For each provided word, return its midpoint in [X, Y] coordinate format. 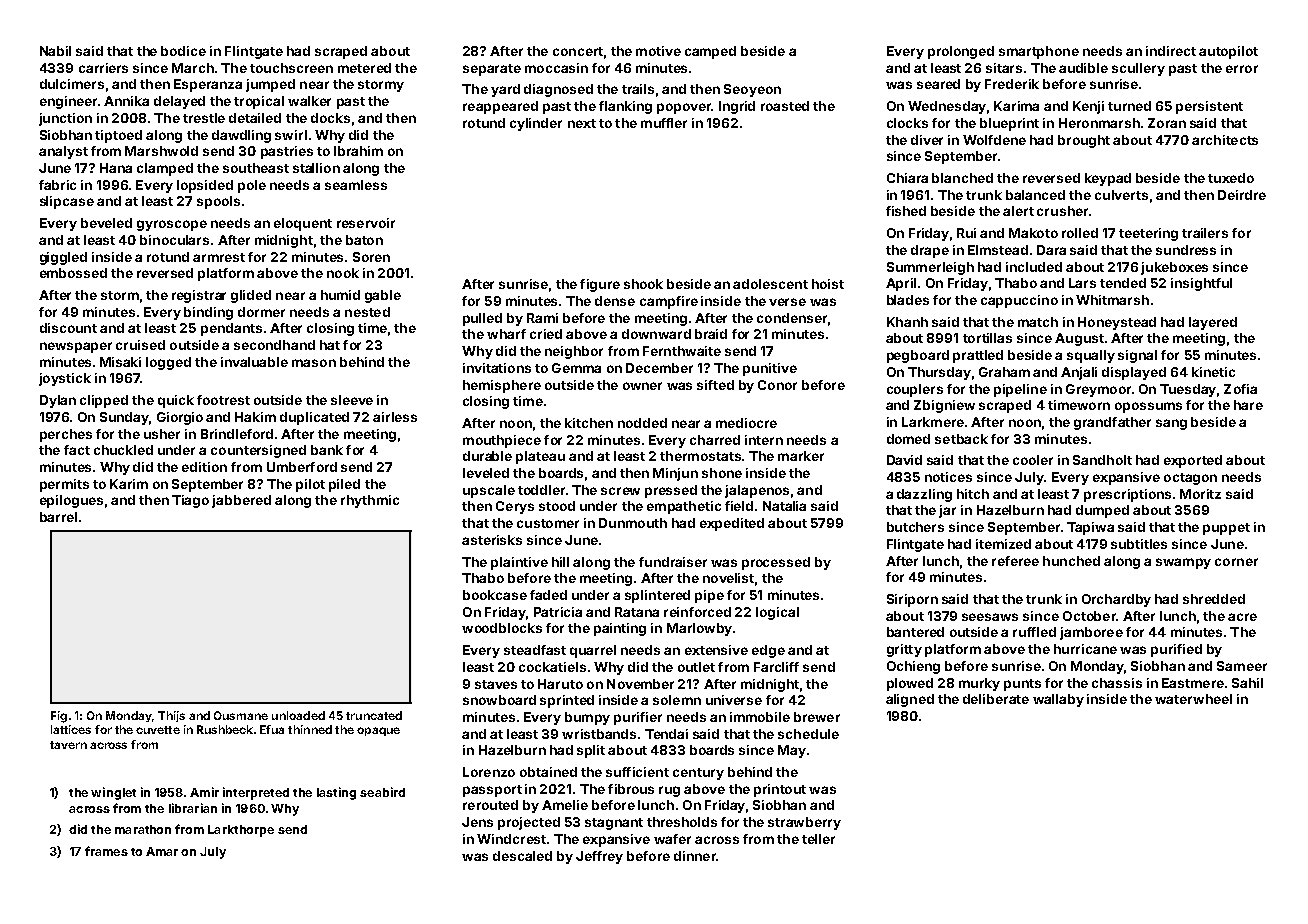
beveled [106, 223]
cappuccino [1019, 301]
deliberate [996, 699]
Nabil [55, 51]
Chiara [907, 178]
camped [710, 52]
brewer [817, 717]
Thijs [171, 716]
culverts [1121, 195]
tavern [68, 745]
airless [395, 417]
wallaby [1058, 700]
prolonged [961, 52]
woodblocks [502, 628]
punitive [770, 369]
